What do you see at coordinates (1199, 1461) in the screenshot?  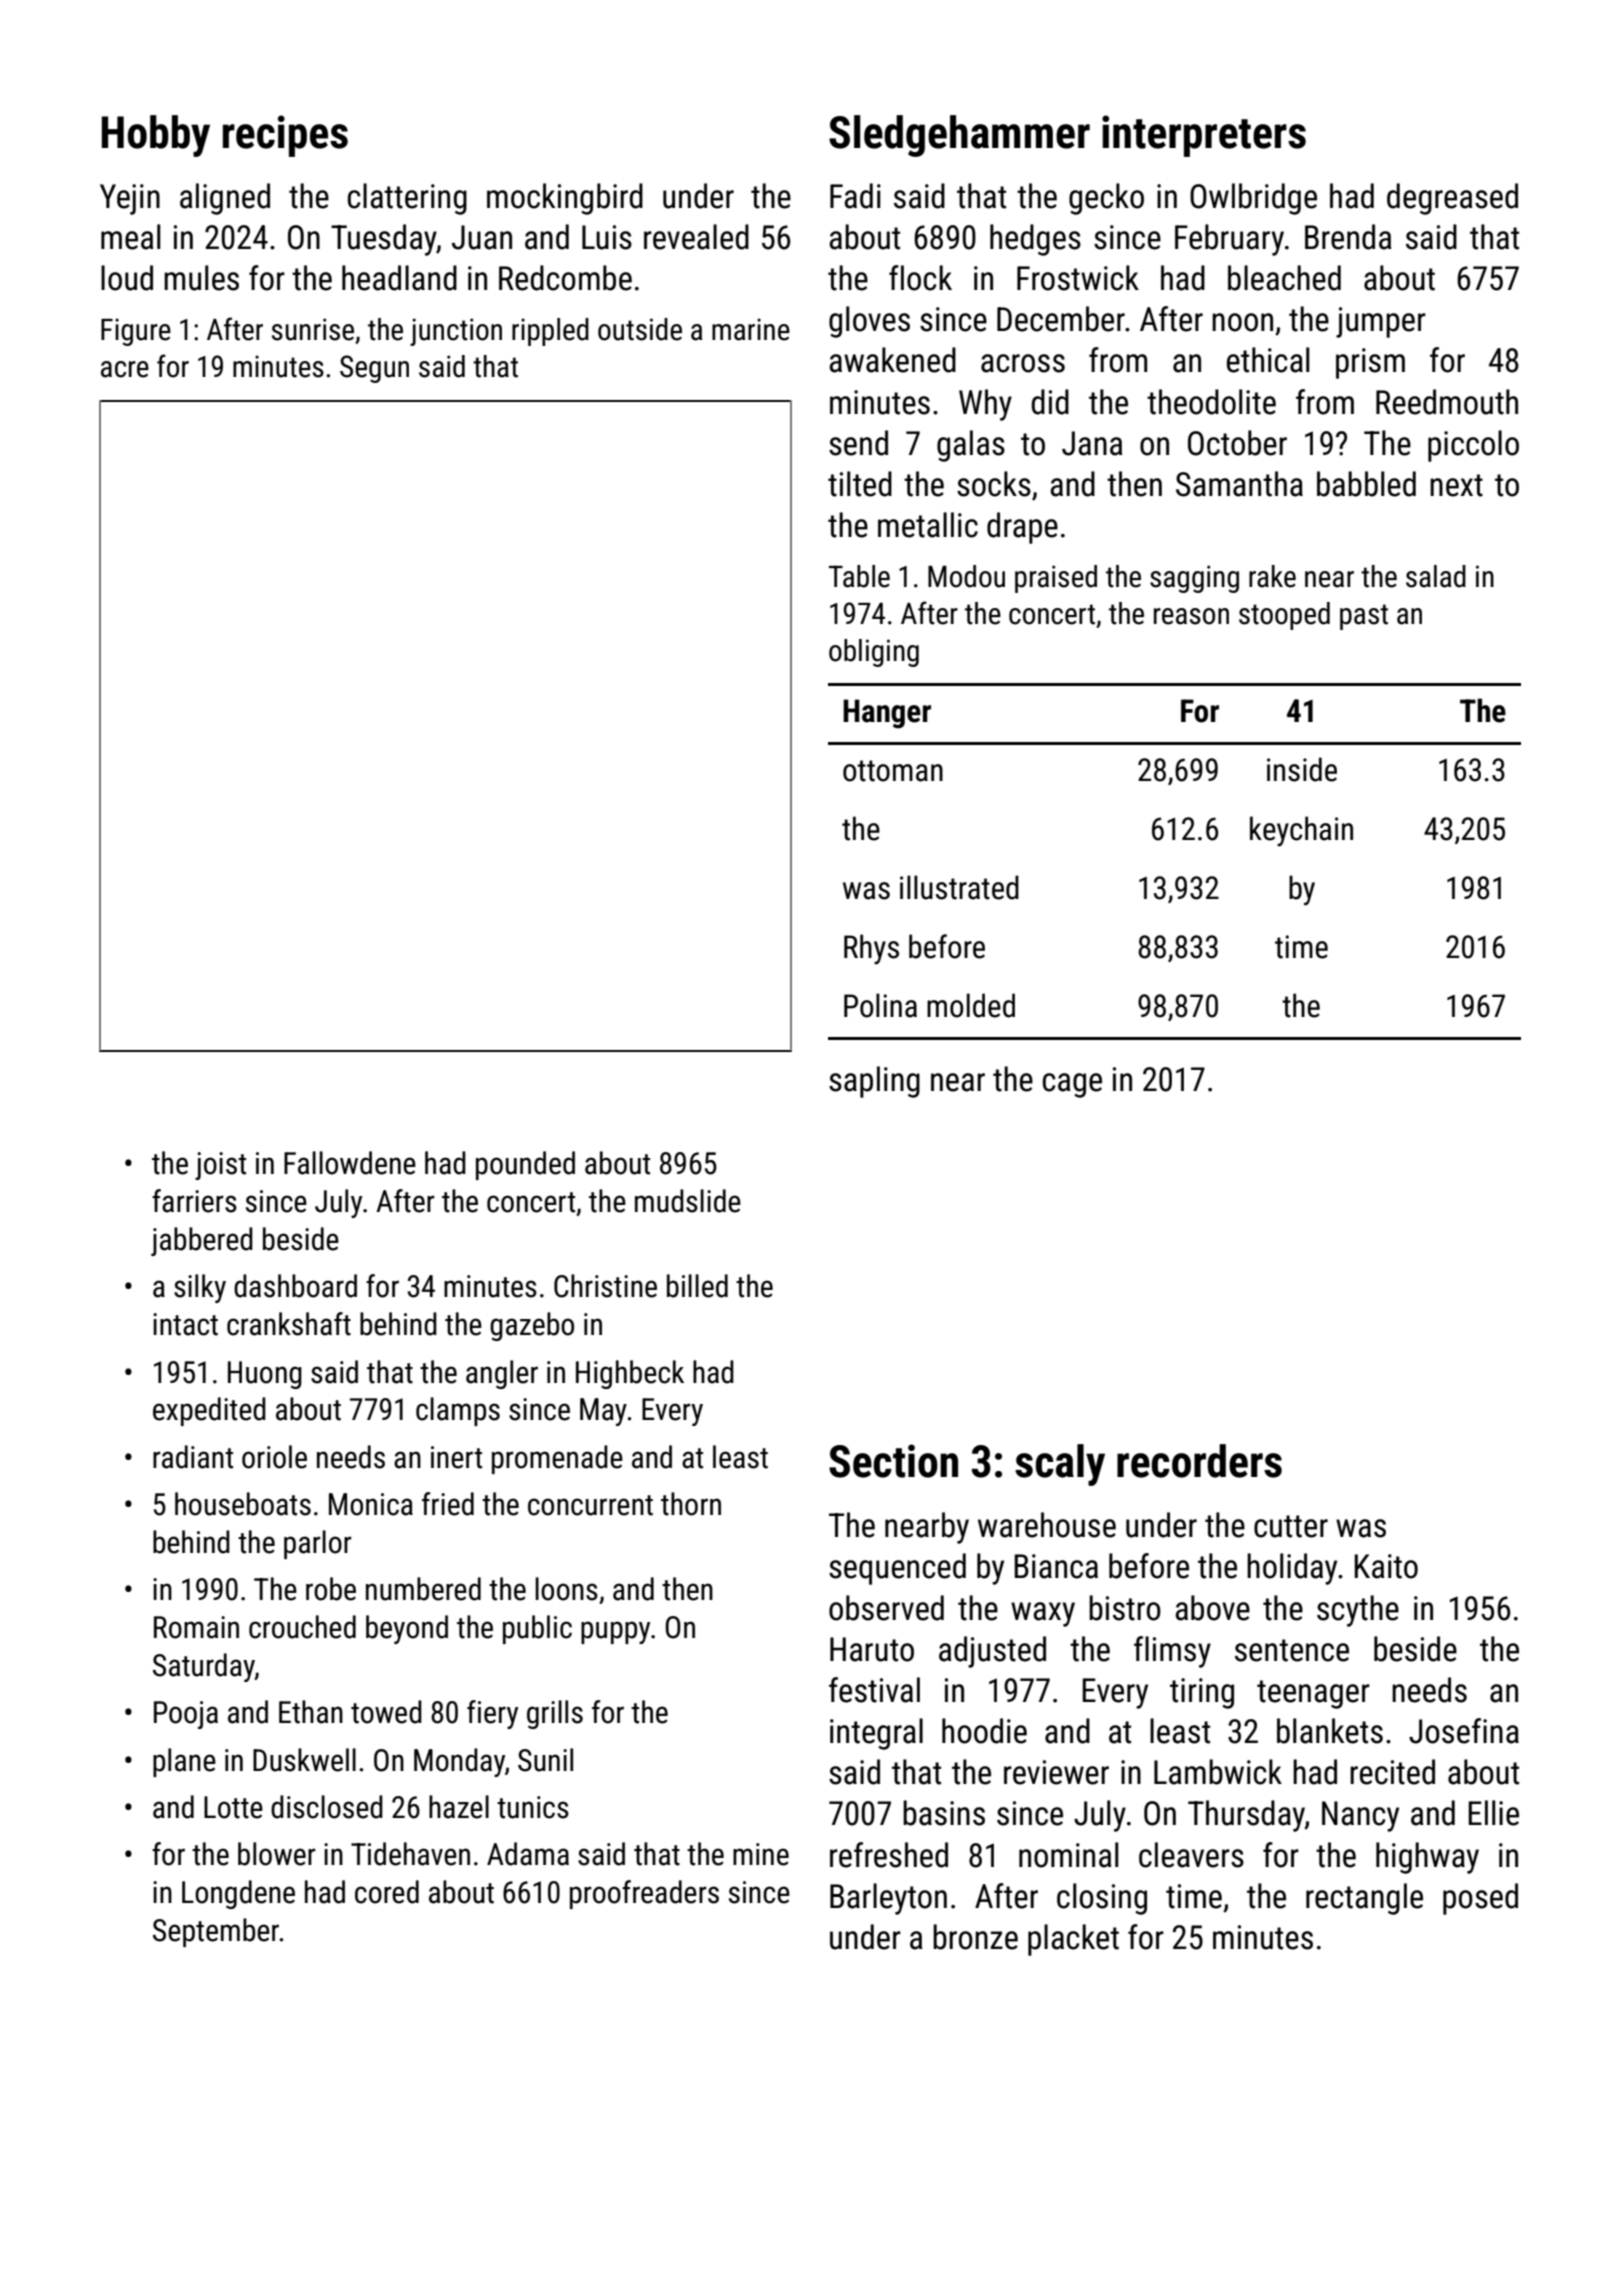 I see `recorders` at bounding box center [1199, 1461].
